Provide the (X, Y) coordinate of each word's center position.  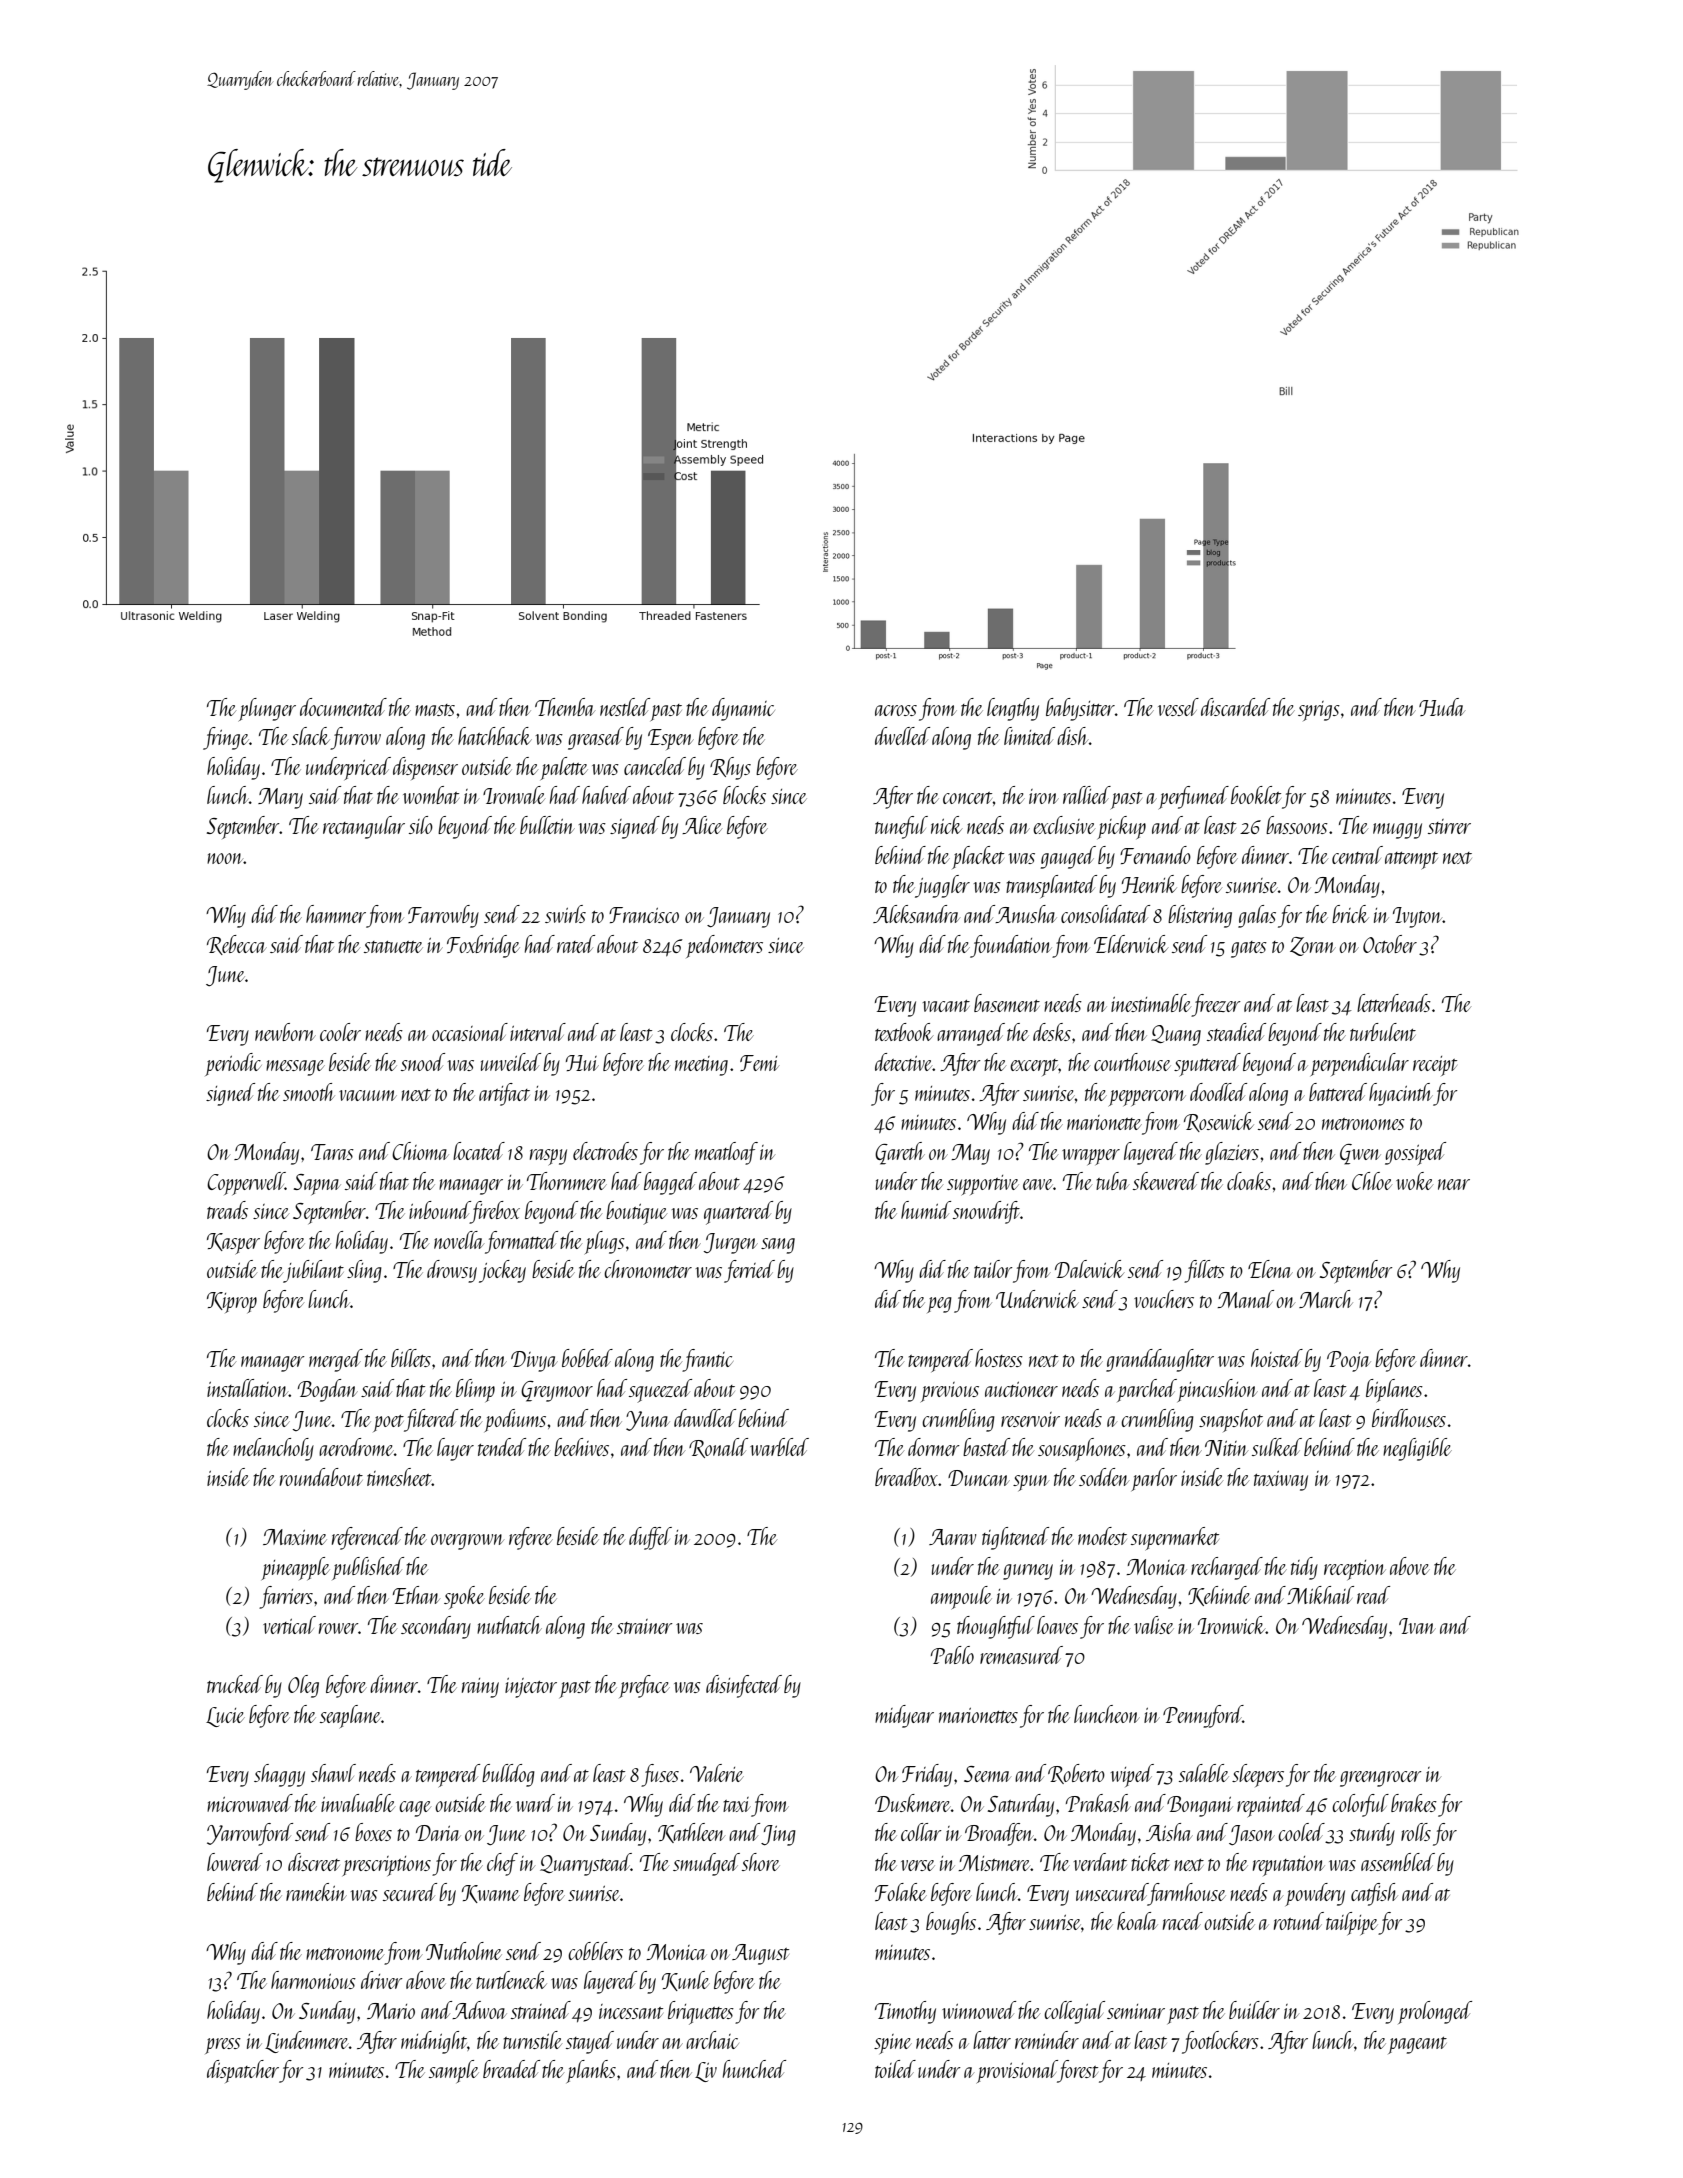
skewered (1166, 1181)
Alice (702, 825)
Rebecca (237, 945)
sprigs (1319, 711)
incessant (631, 2011)
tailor (993, 1269)
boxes (373, 1832)
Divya (534, 1361)
